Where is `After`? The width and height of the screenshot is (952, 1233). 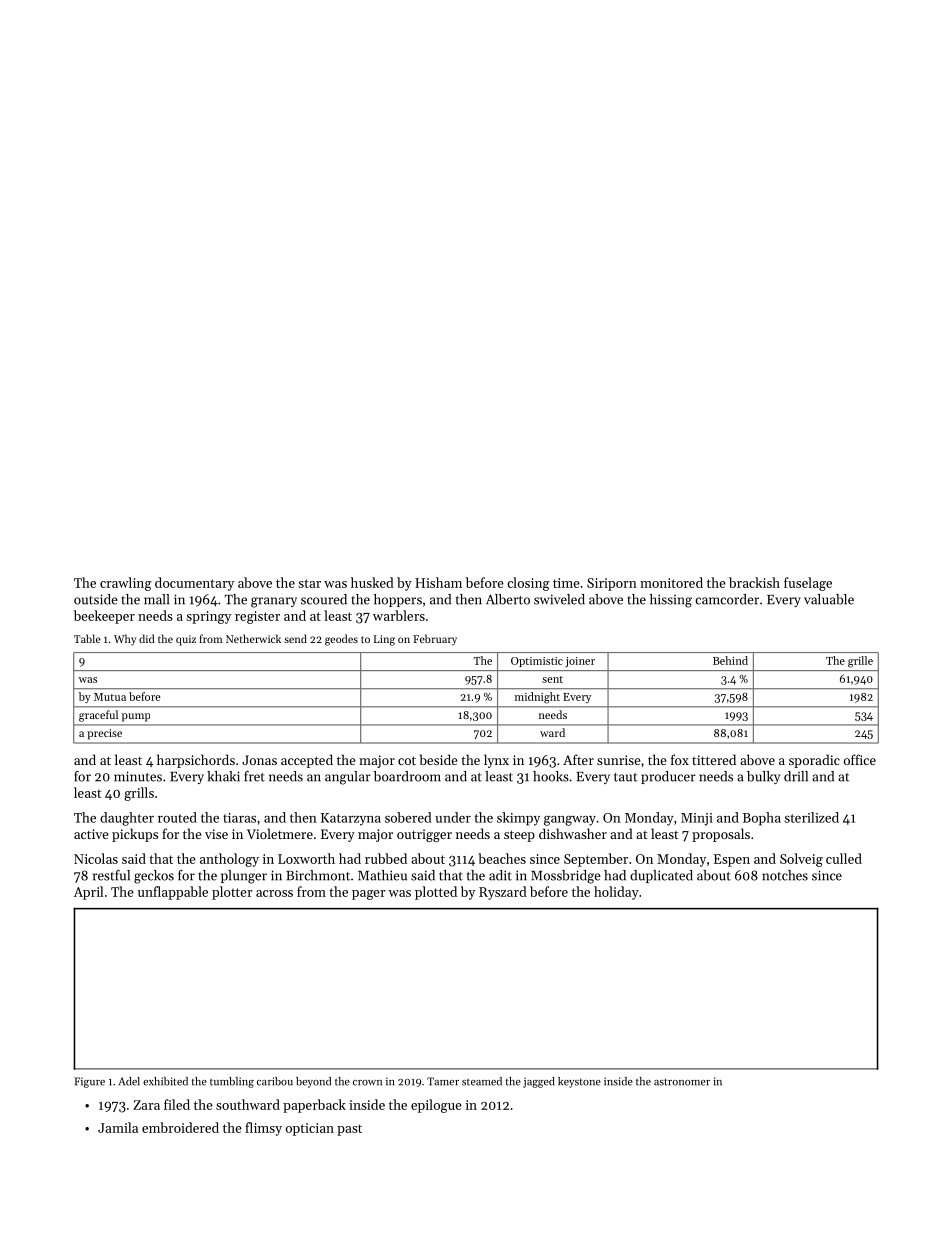
After is located at coordinates (578, 759).
